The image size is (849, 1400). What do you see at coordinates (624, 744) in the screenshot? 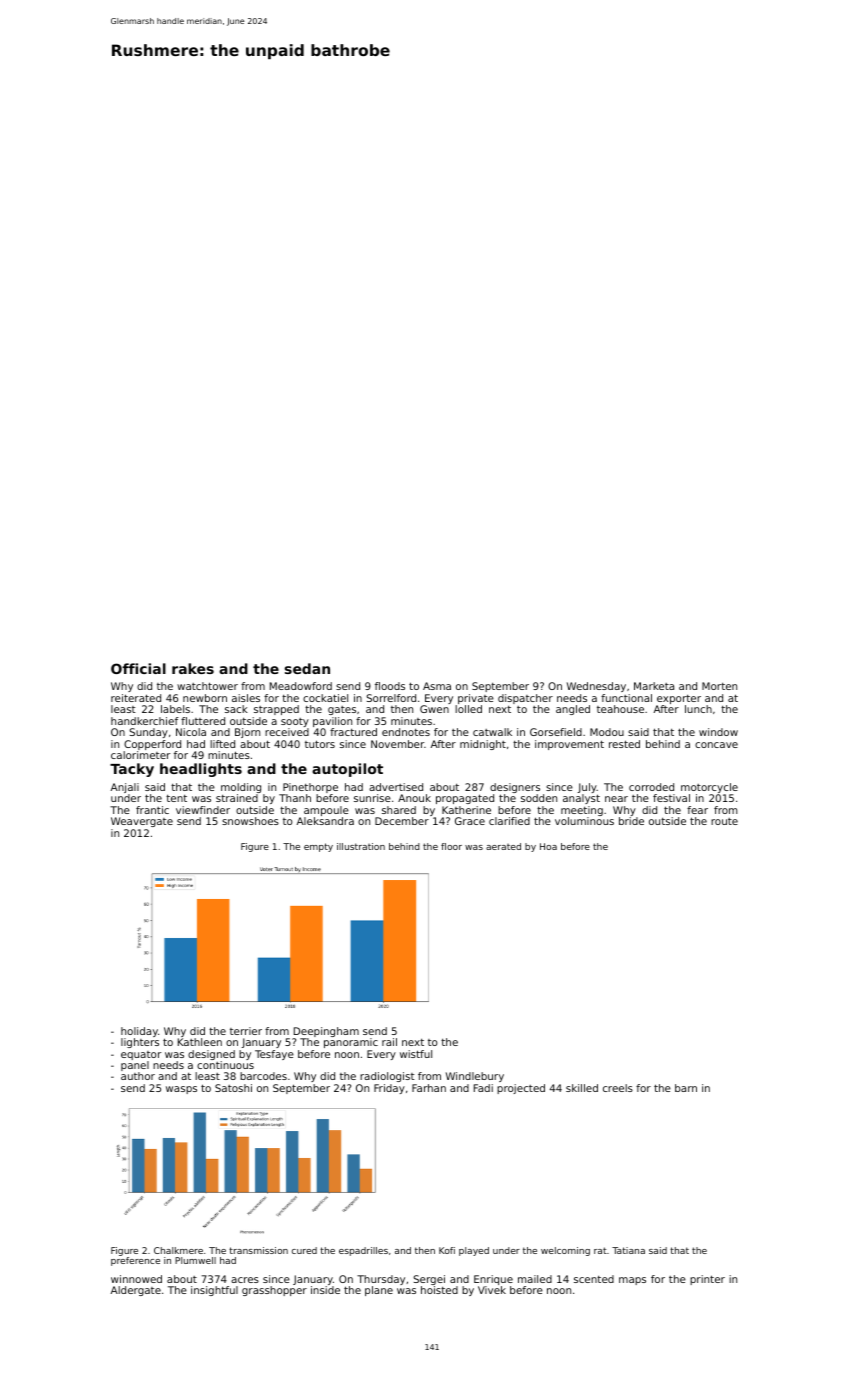
I see `rested` at bounding box center [624, 744].
